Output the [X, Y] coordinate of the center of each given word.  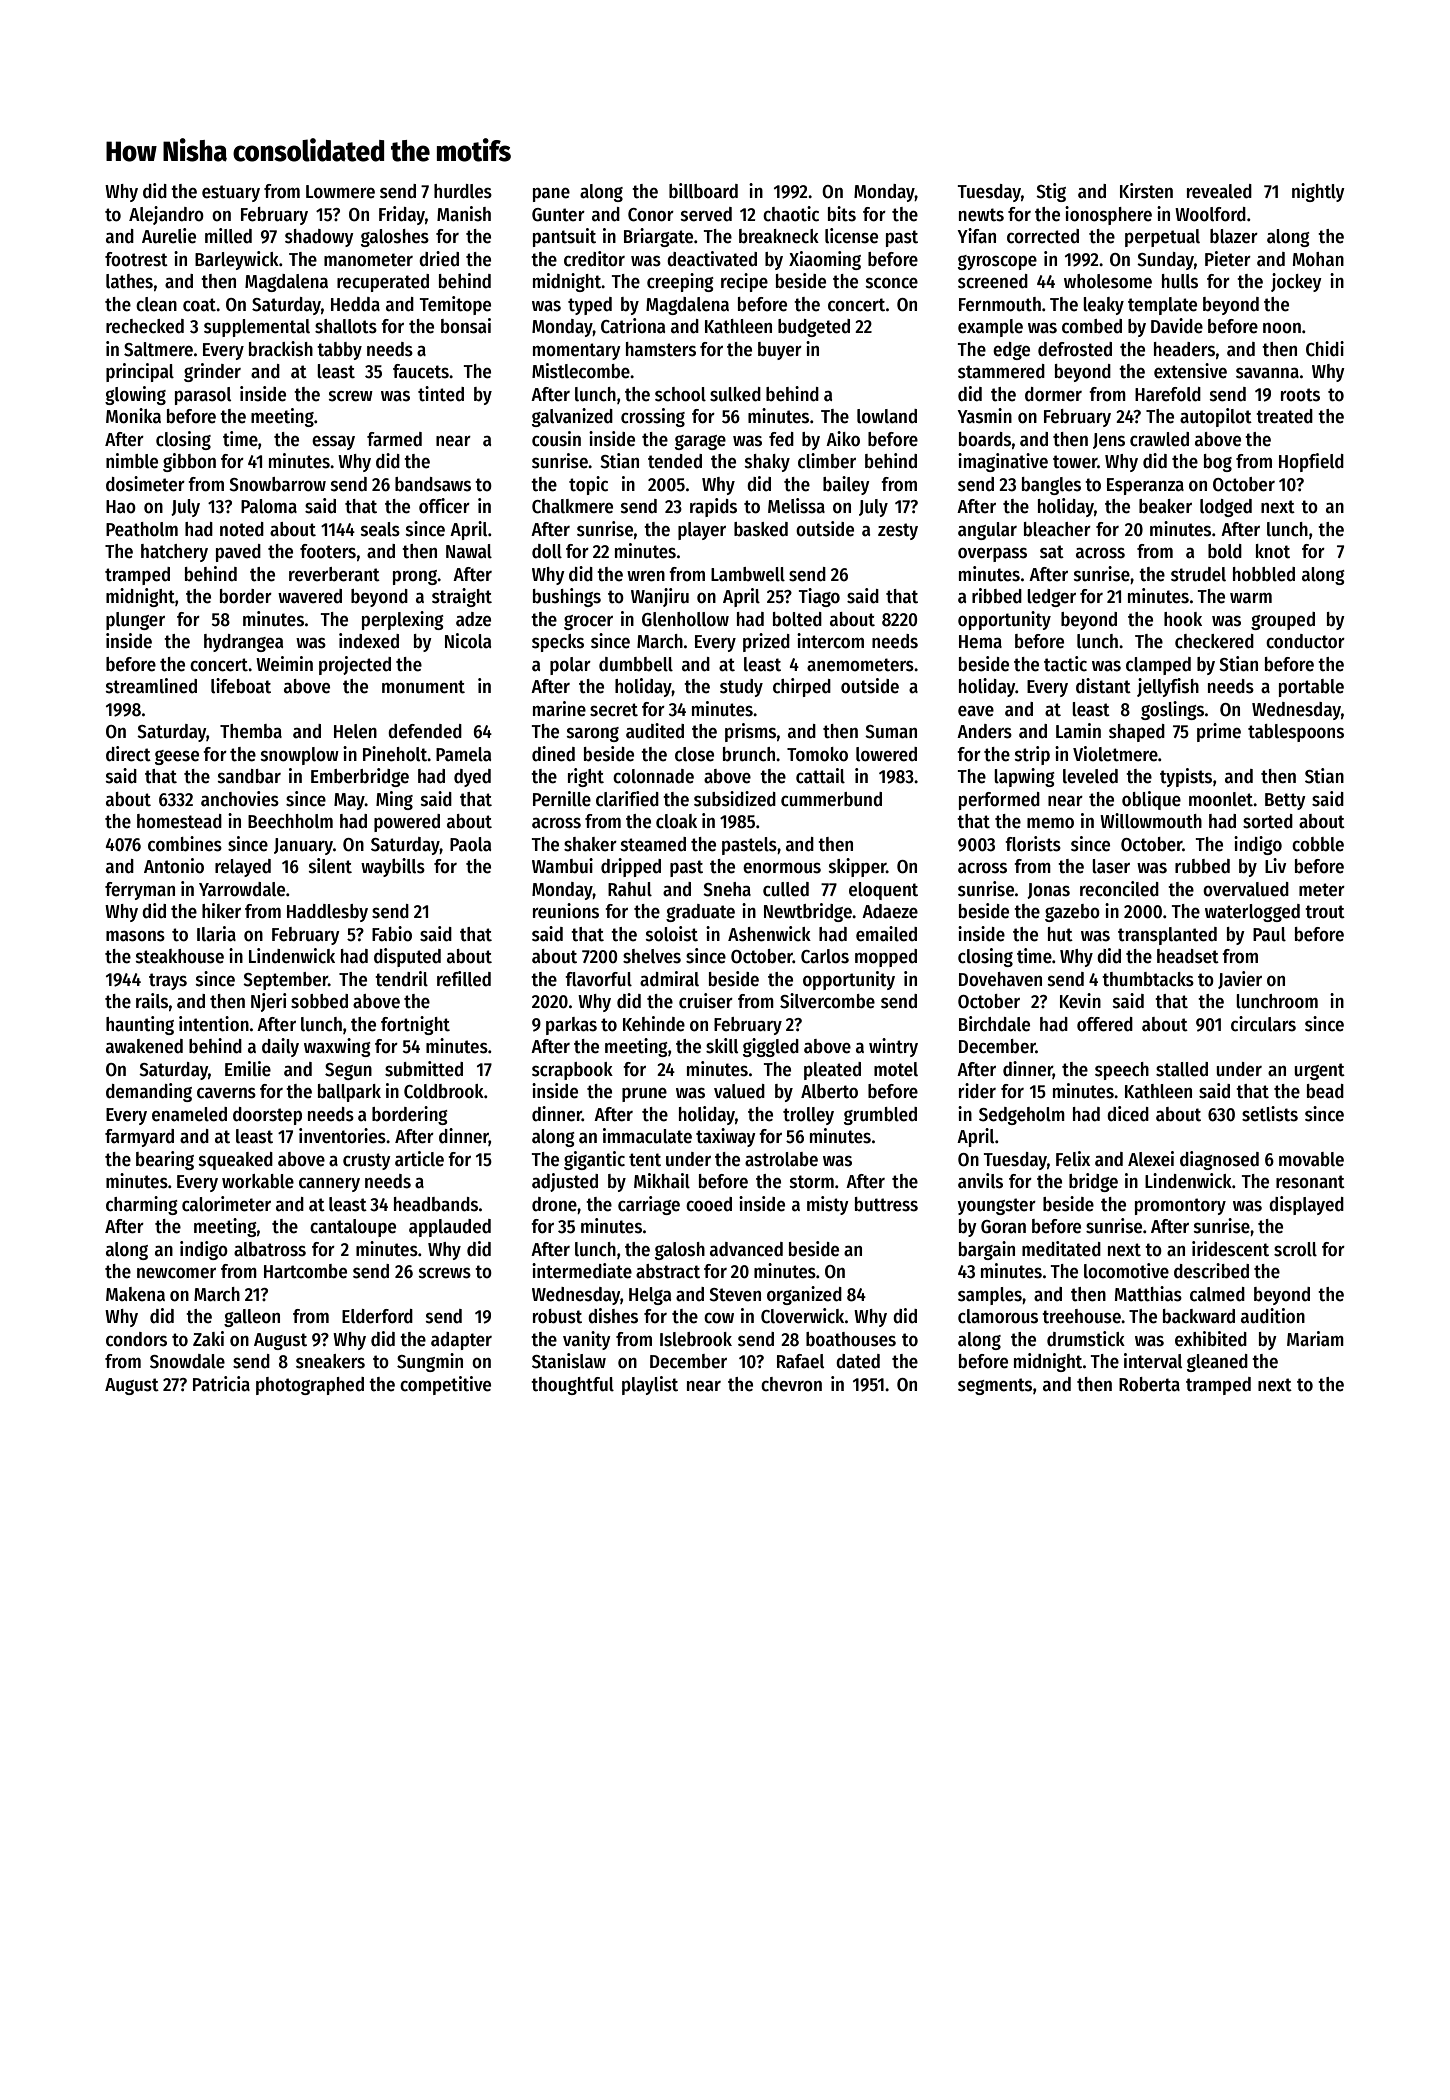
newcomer [176, 1273]
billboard [703, 191]
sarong [593, 734]
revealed [1219, 191]
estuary [231, 193]
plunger [135, 621]
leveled [1090, 776]
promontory [1180, 1206]
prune [644, 1095]
